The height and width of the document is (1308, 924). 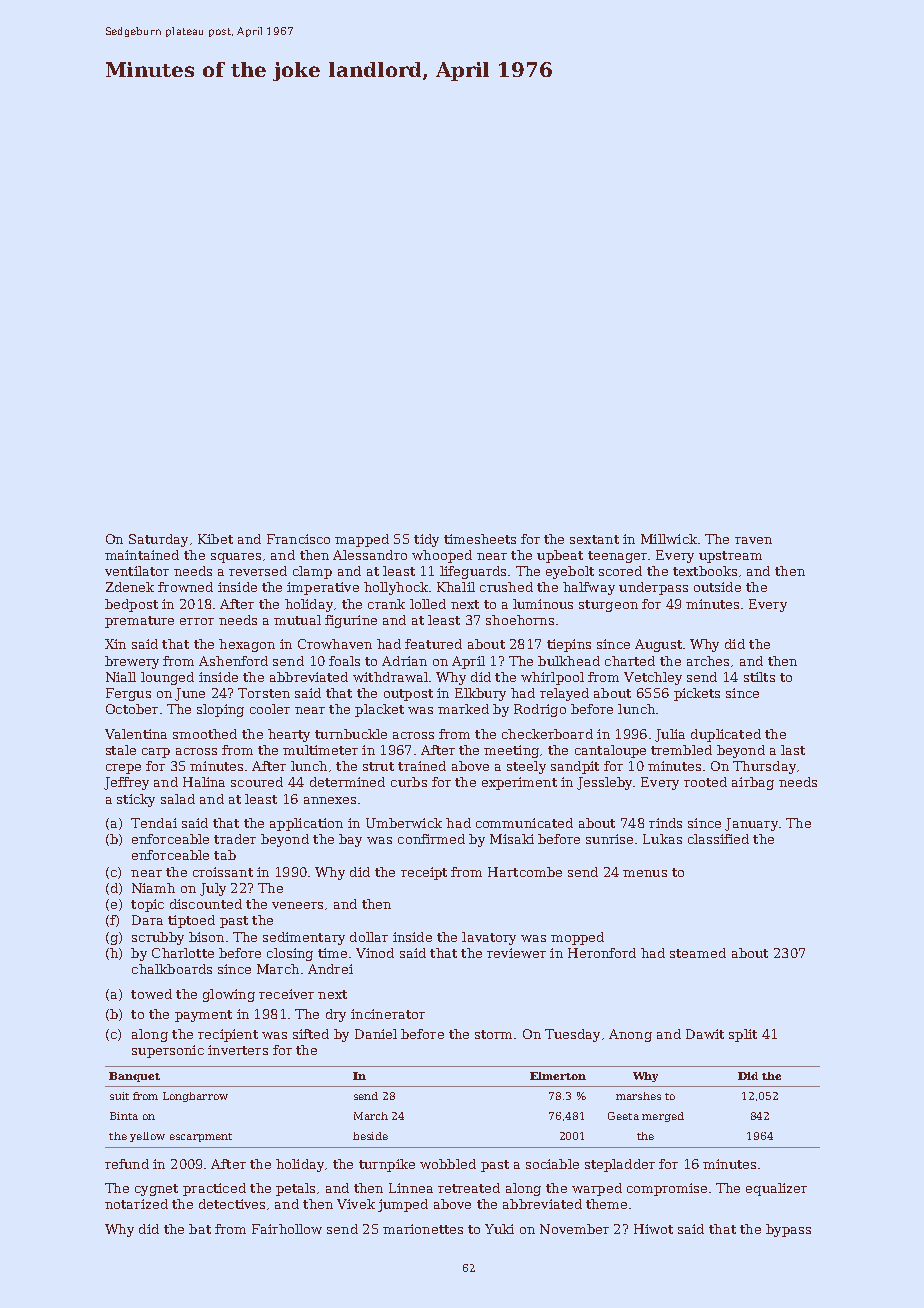 I want to click on steamed, so click(x=698, y=953).
